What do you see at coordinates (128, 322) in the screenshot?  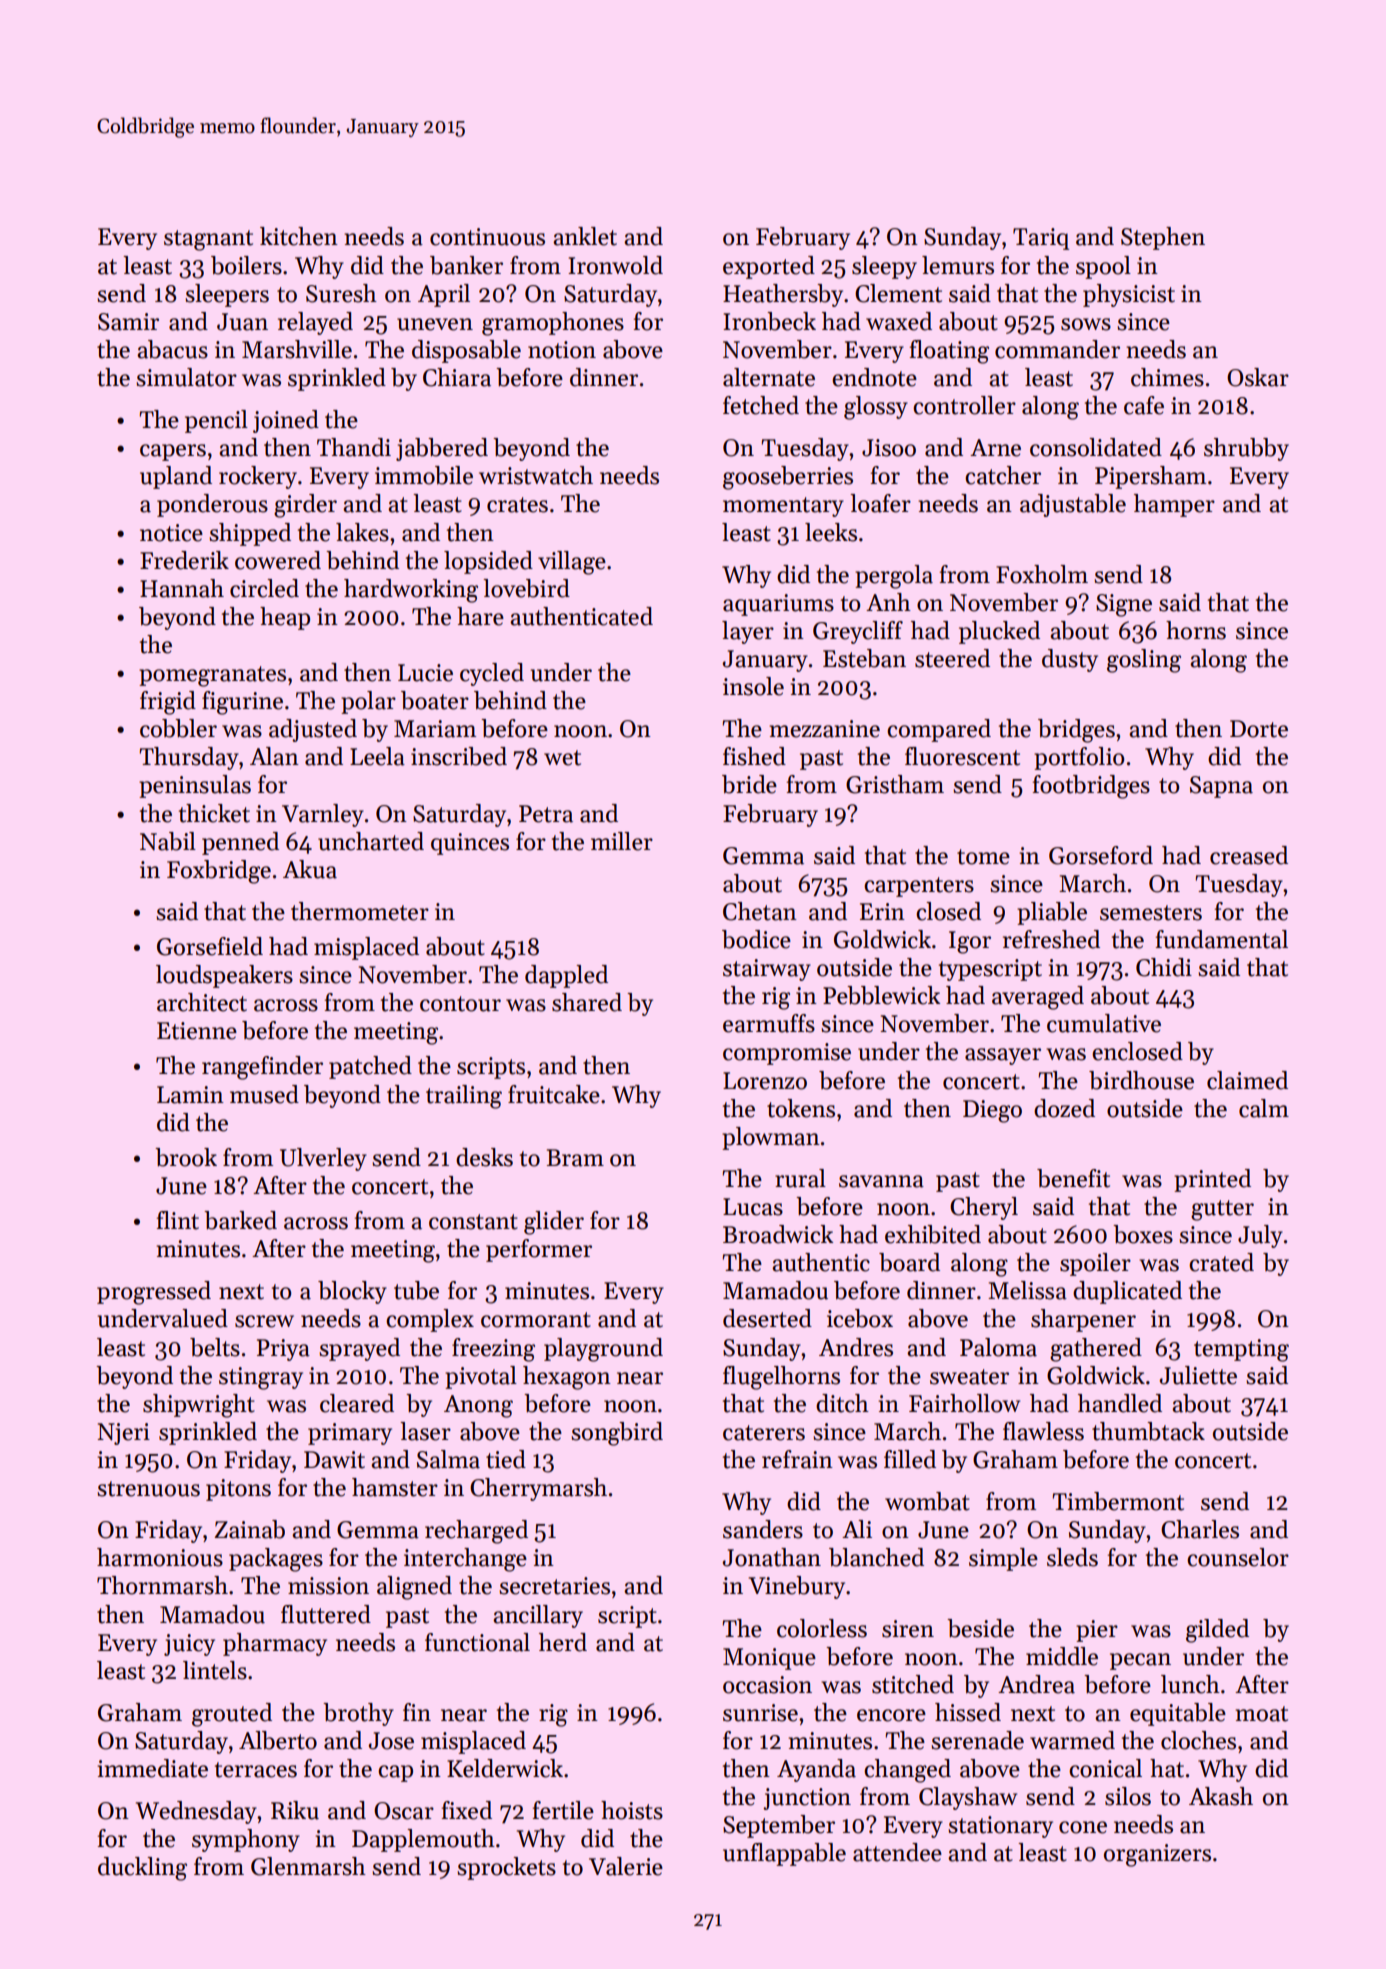 I see `Samir` at bounding box center [128, 322].
